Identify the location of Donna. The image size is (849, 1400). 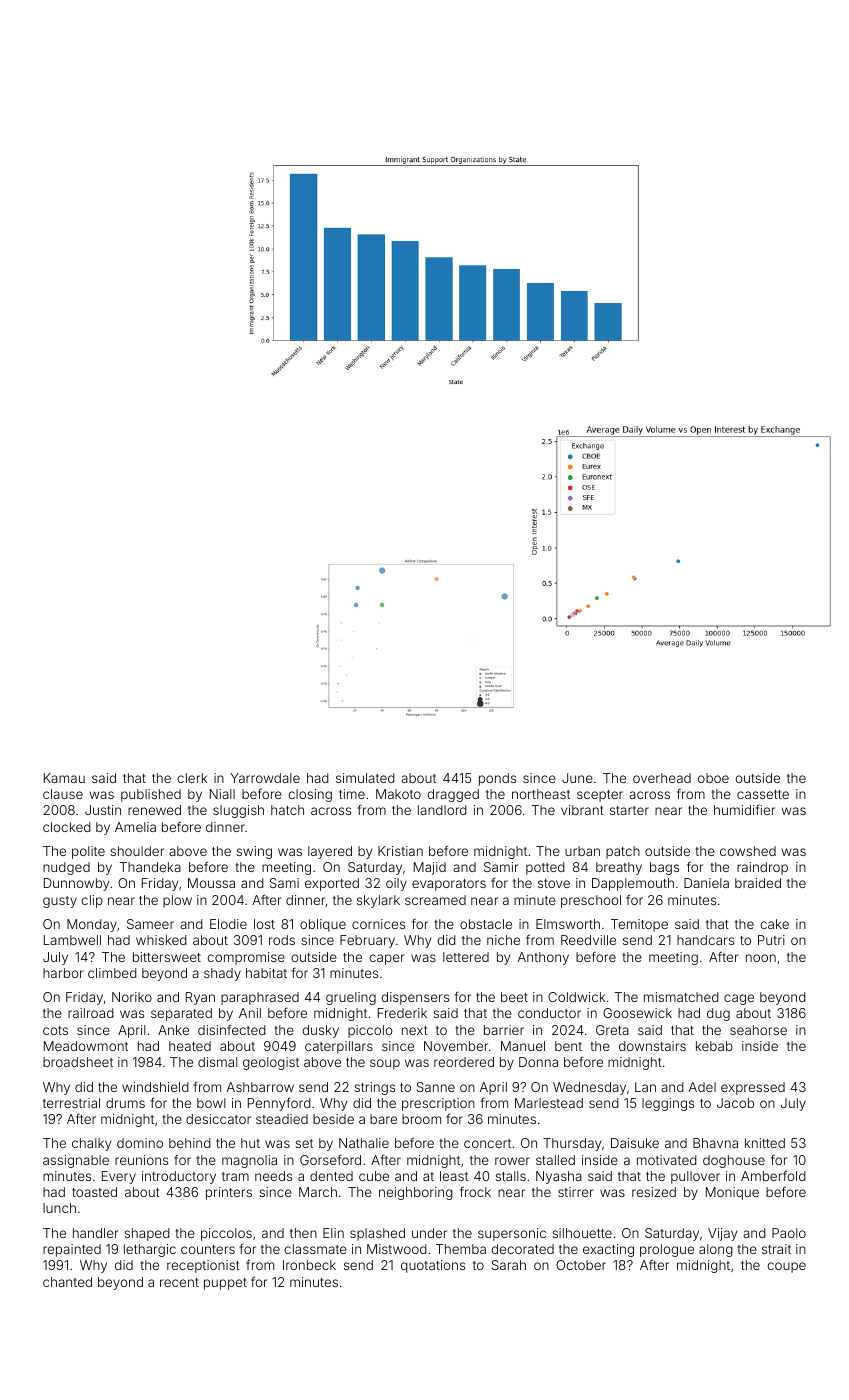
(538, 1062).
